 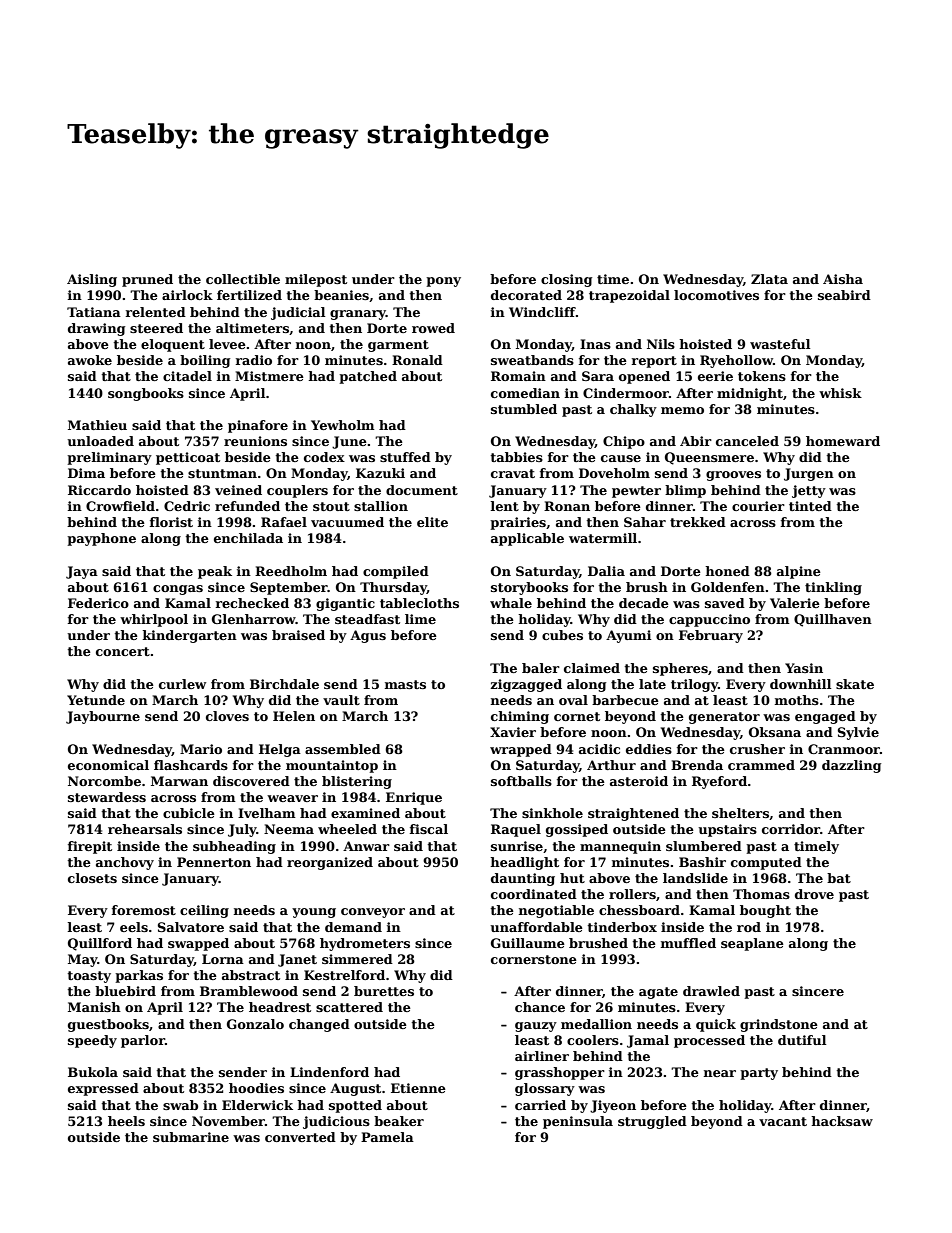 I want to click on elite, so click(x=432, y=522).
